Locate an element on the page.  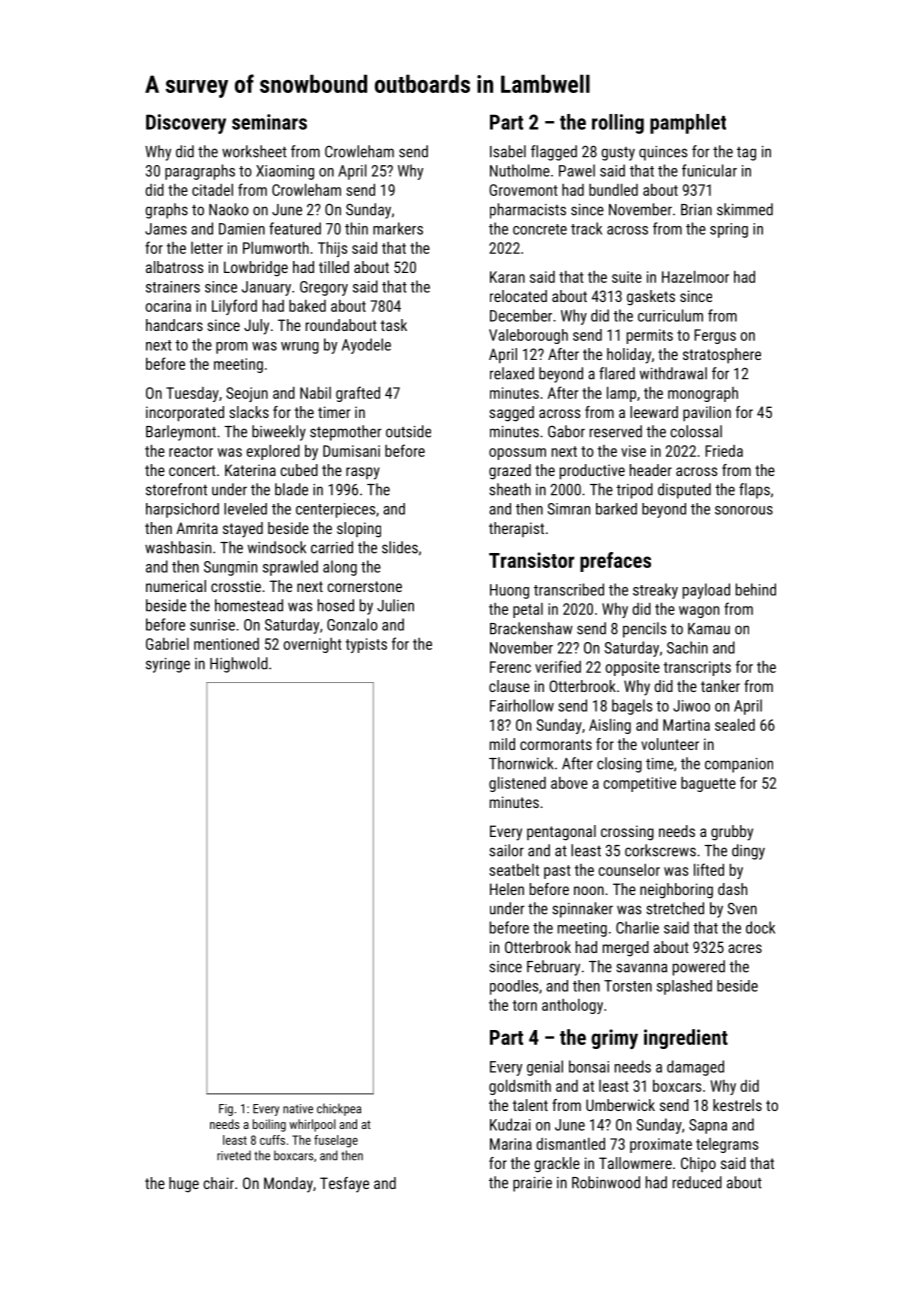
huge is located at coordinates (184, 1185).
